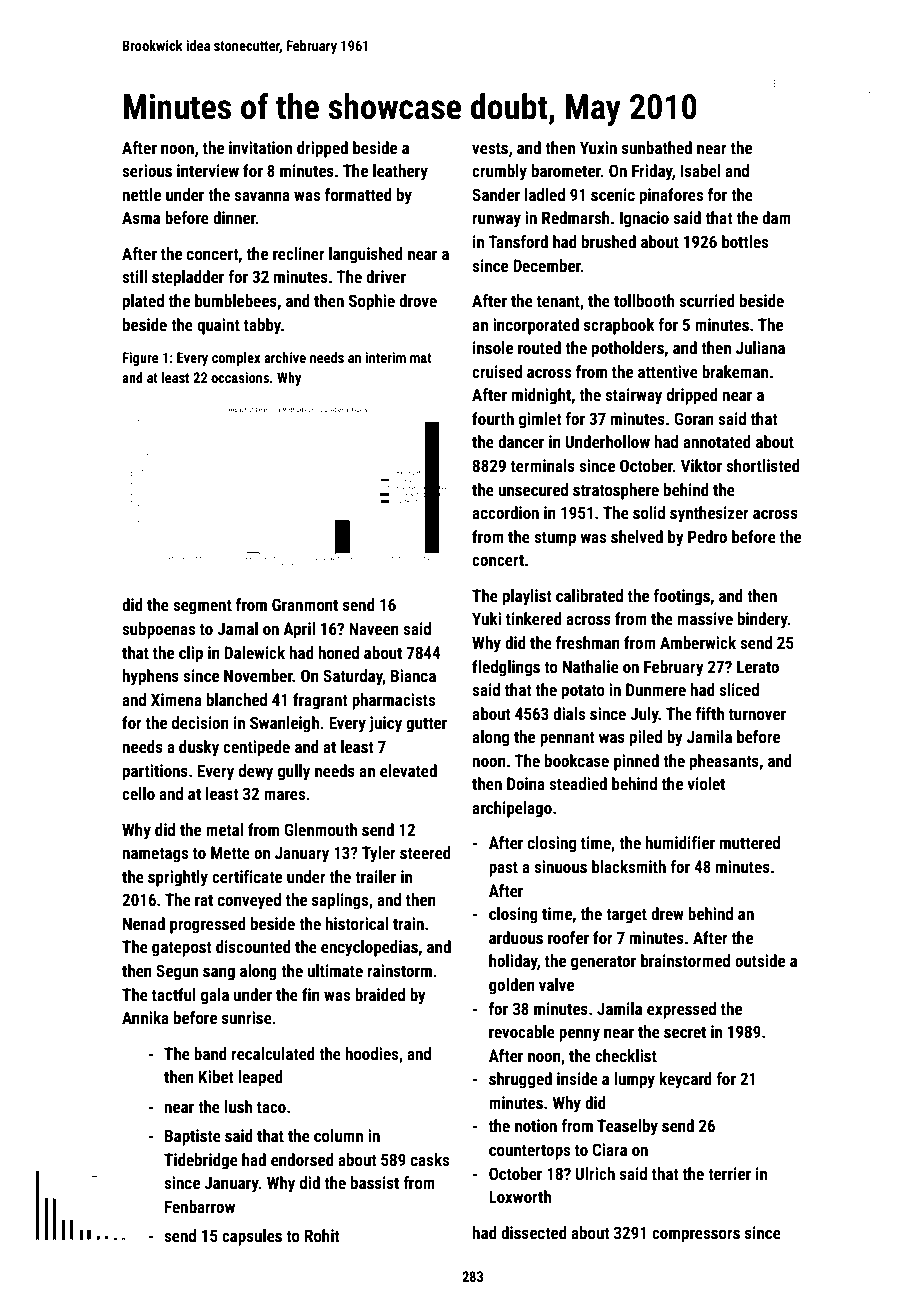  What do you see at coordinates (760, 960) in the page?
I see `outside` at bounding box center [760, 960].
